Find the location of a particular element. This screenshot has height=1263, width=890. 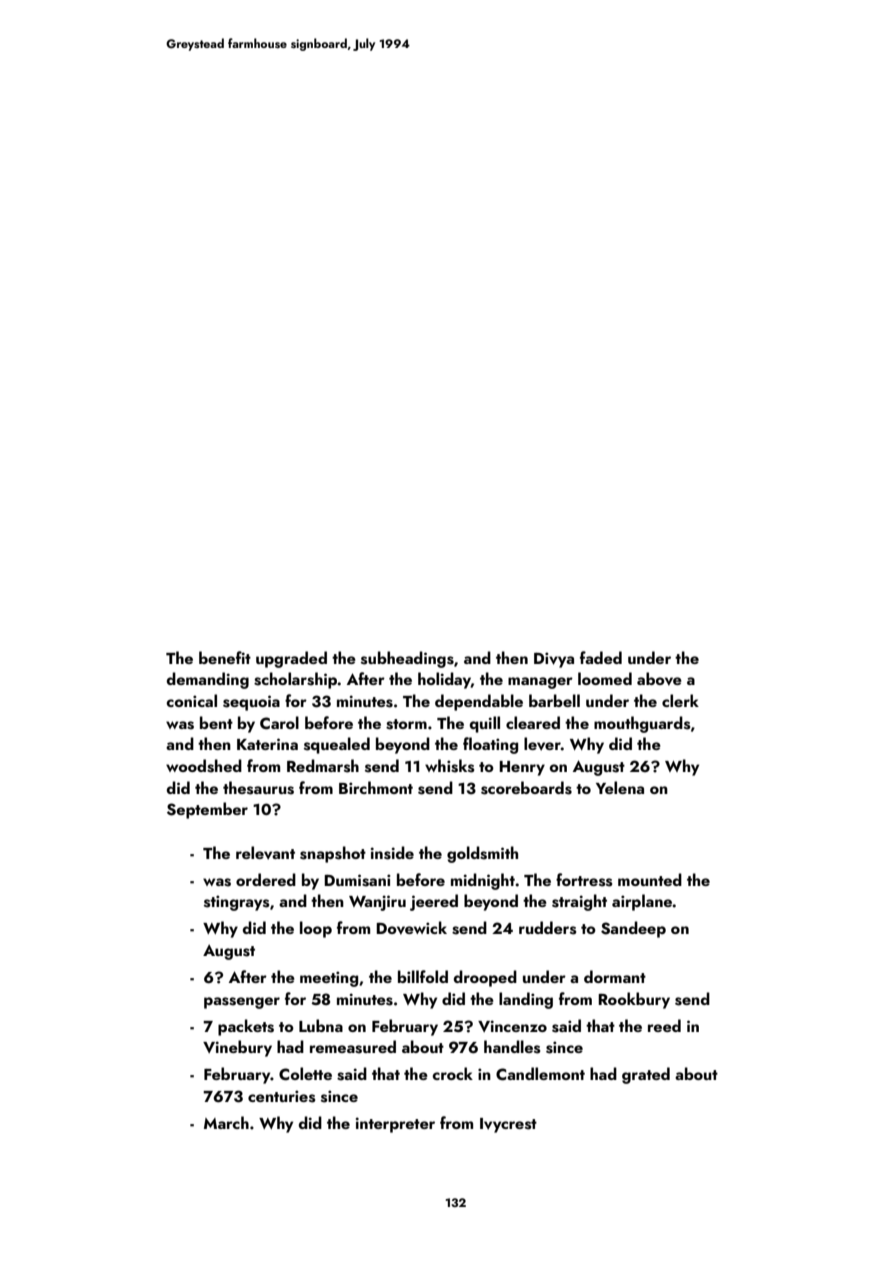

March is located at coordinates (226, 1122).
